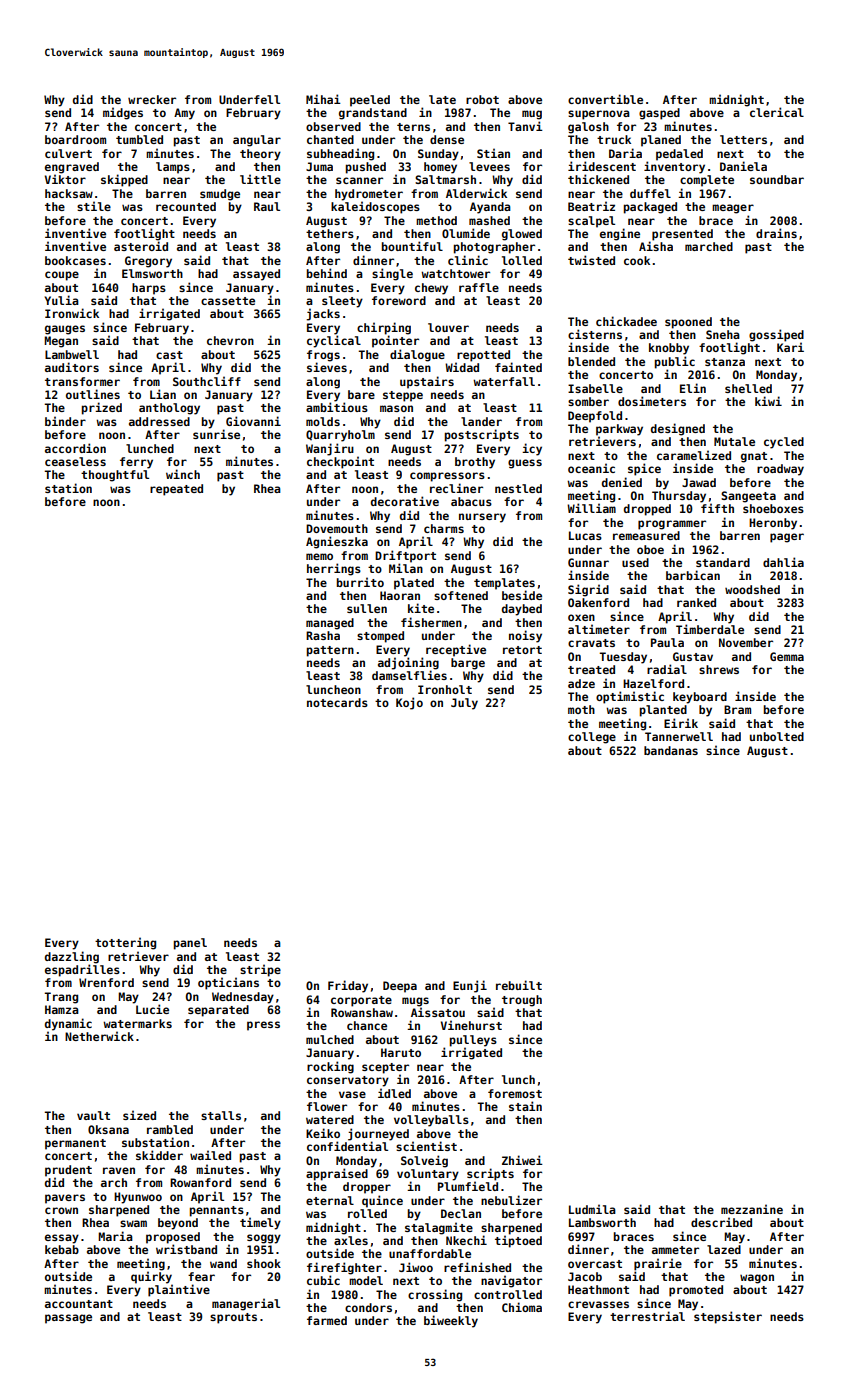 Image resolution: width=849 pixels, height=1400 pixels. I want to click on Kojo, so click(409, 703).
